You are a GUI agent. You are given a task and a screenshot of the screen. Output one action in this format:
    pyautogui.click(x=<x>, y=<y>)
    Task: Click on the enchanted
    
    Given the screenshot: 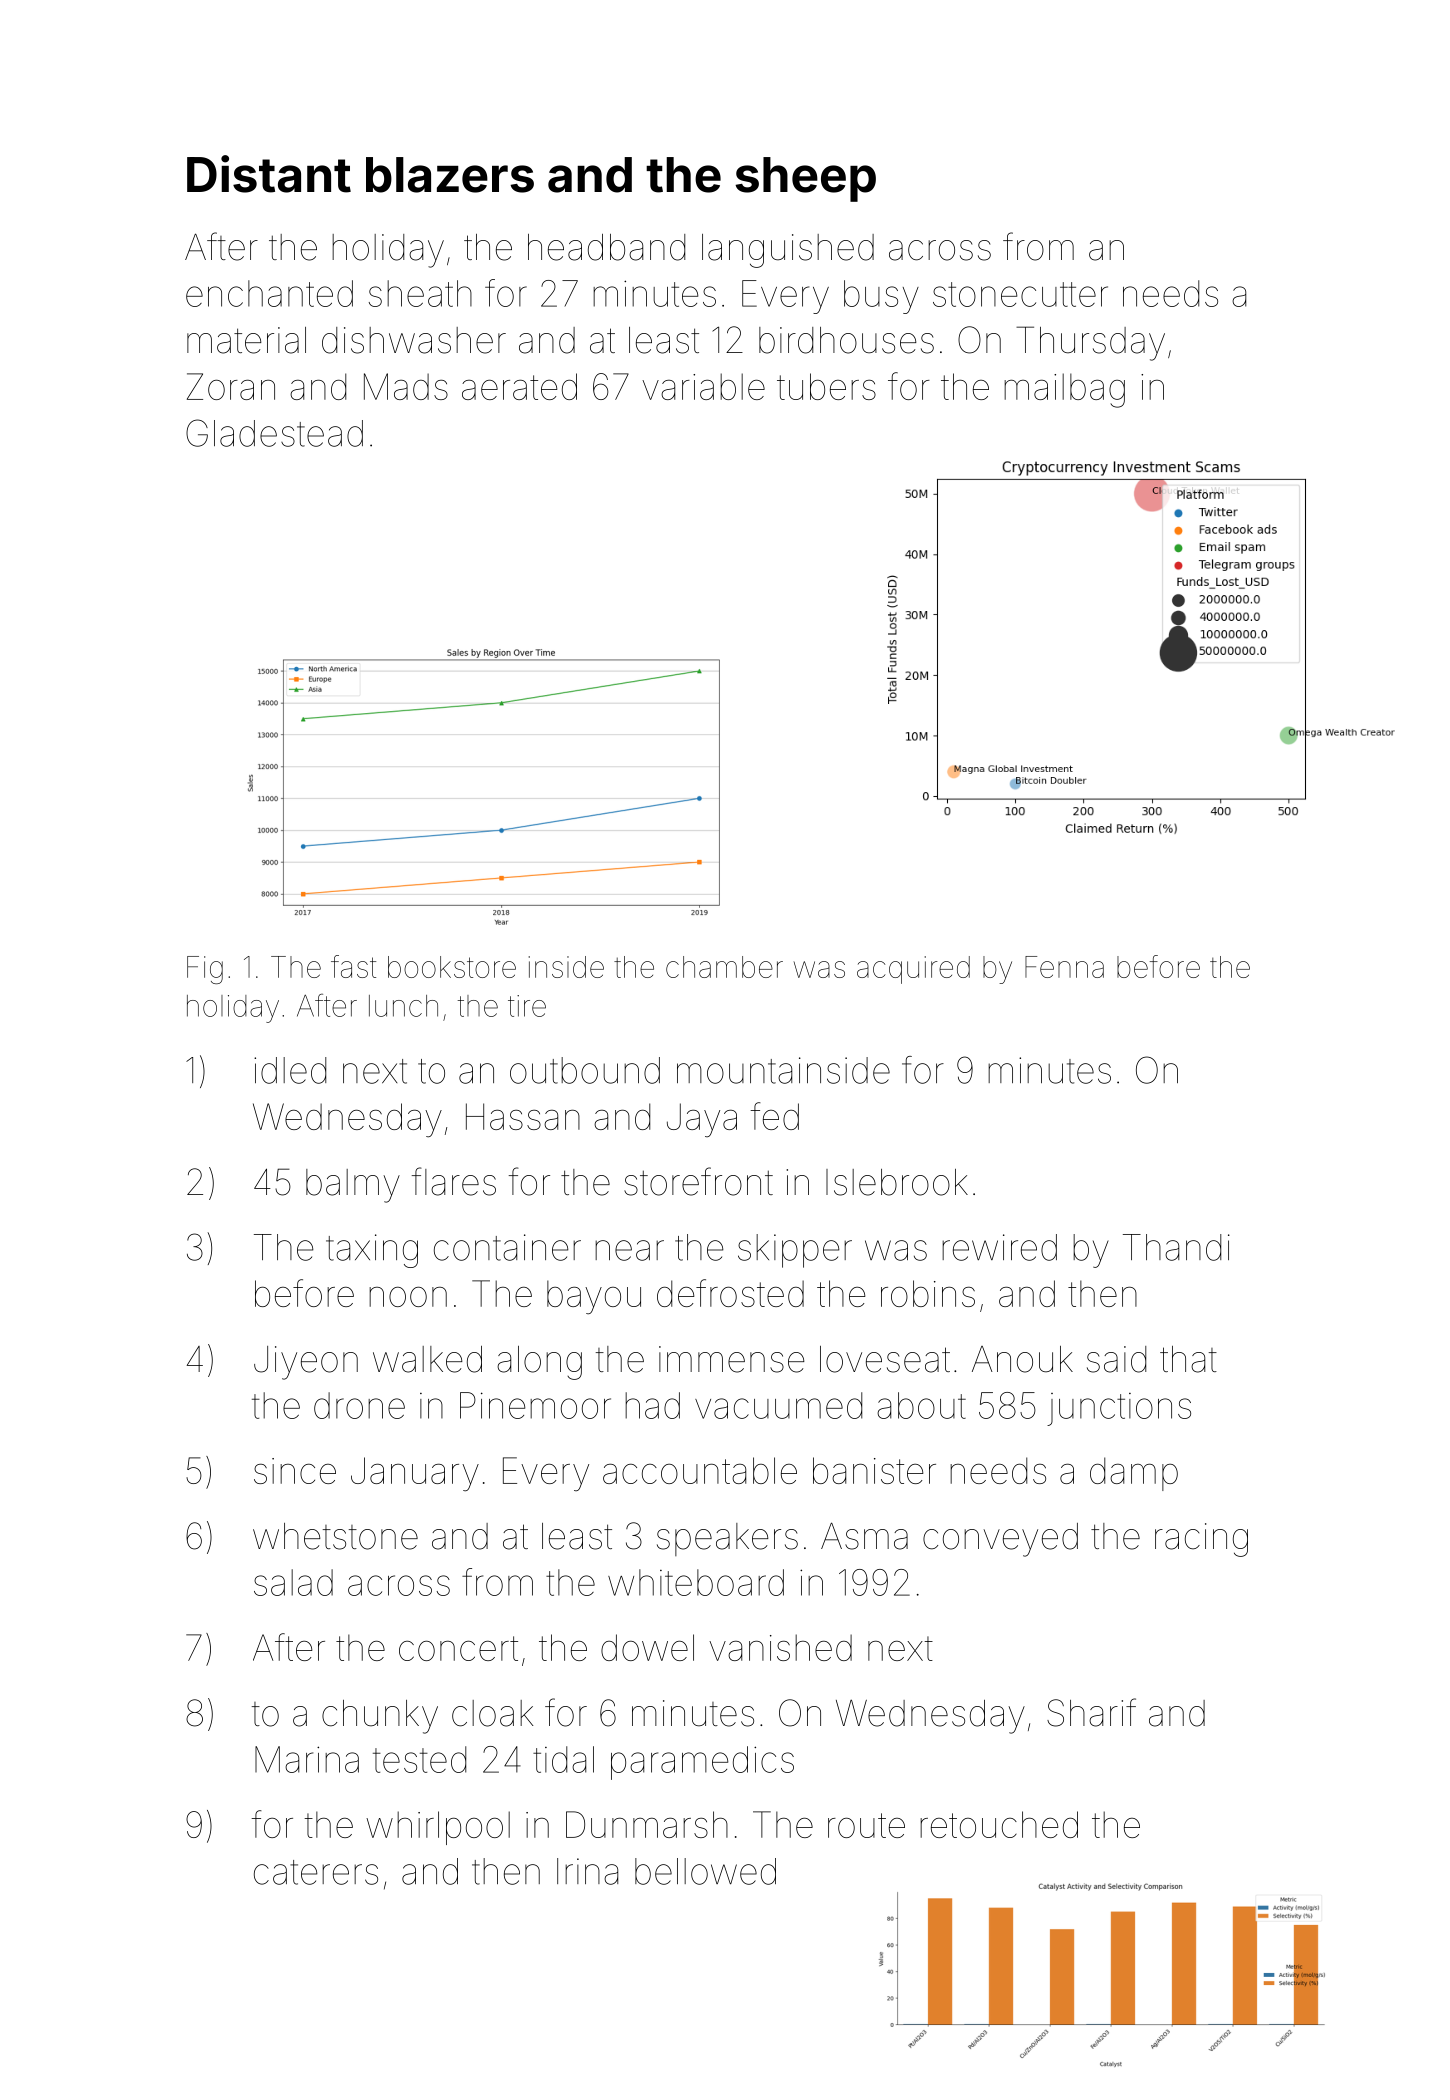 What is the action you would take?
    pyautogui.click(x=269, y=293)
